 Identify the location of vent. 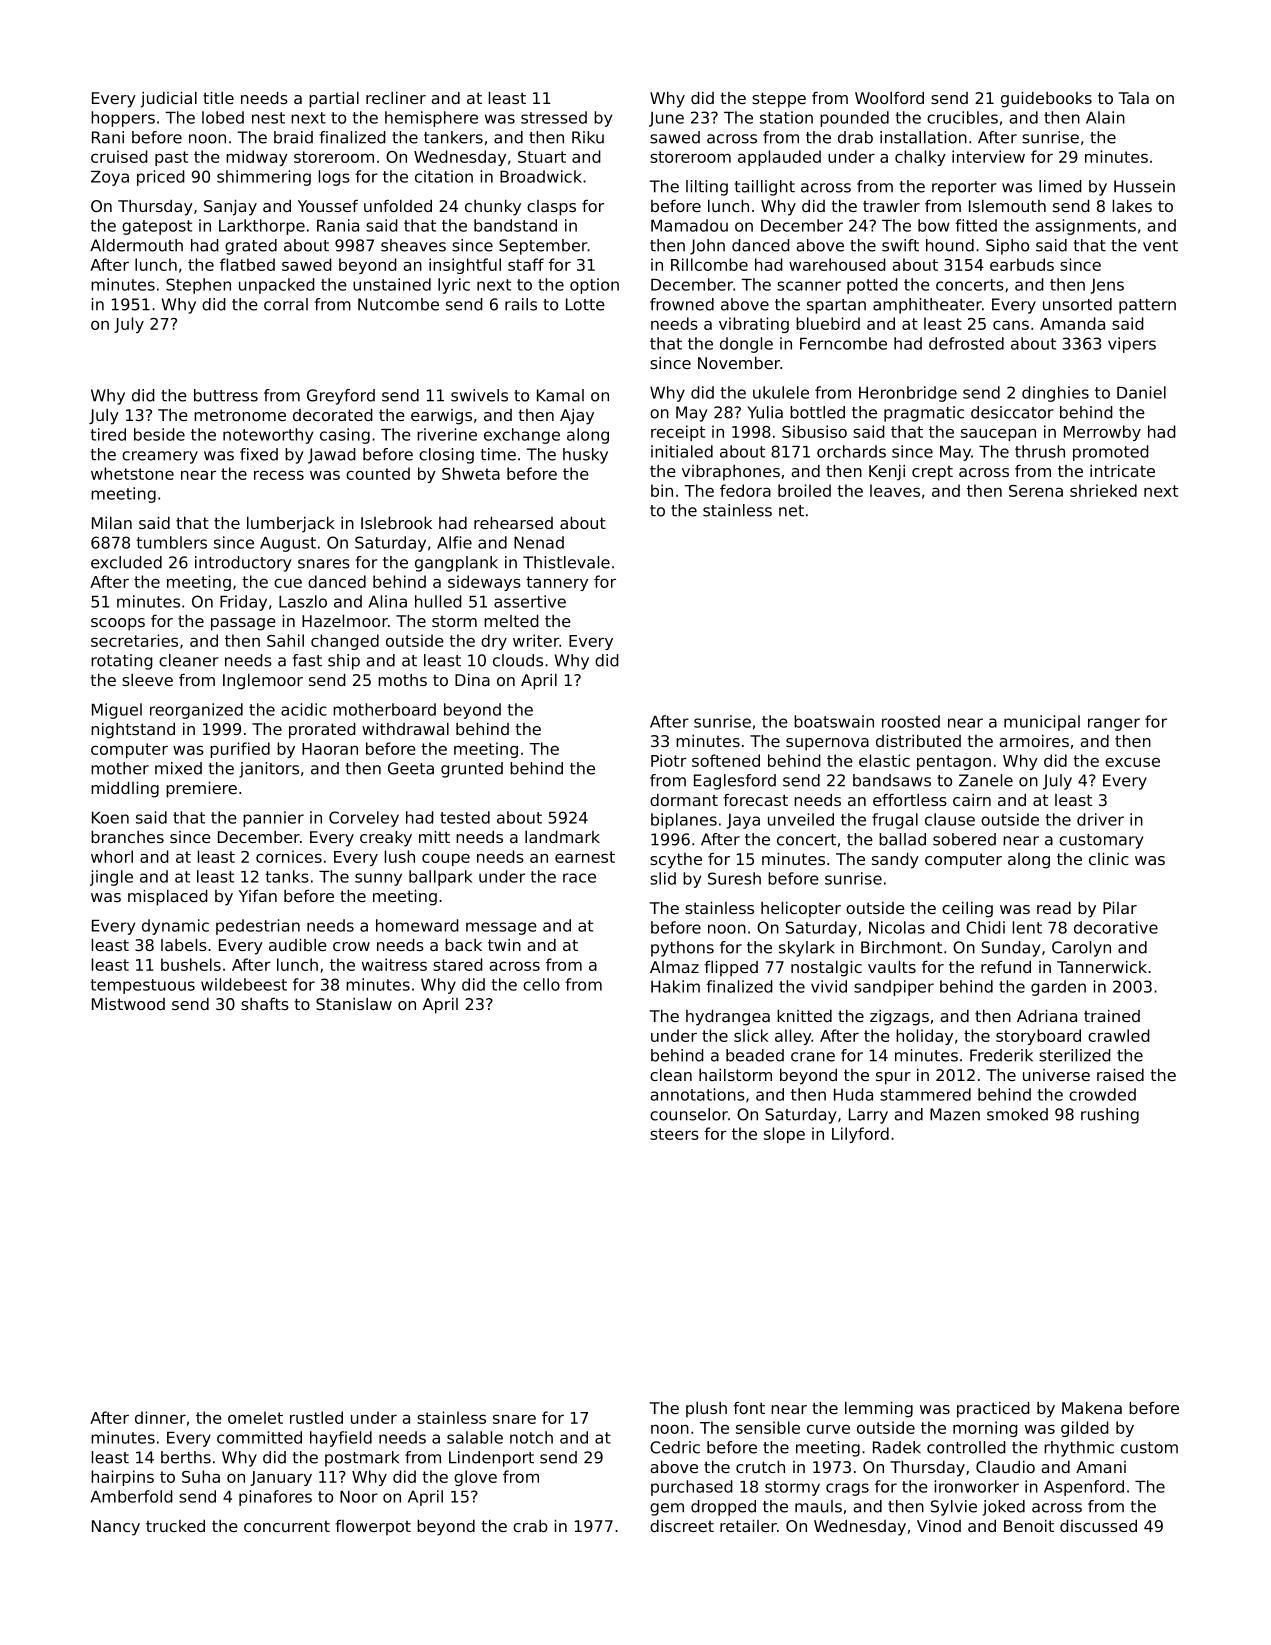
(1160, 246).
